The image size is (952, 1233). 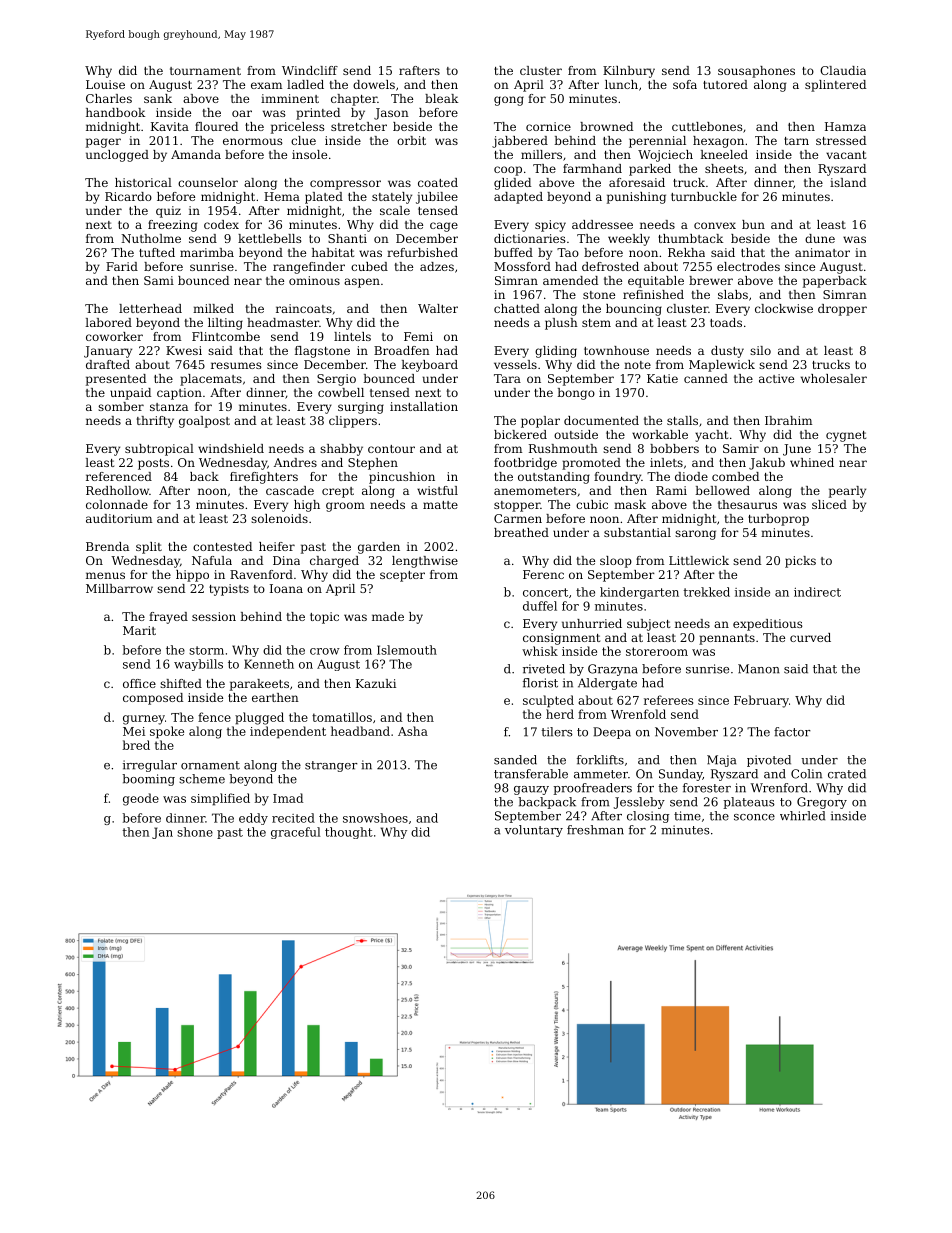 I want to click on subject, so click(x=648, y=625).
